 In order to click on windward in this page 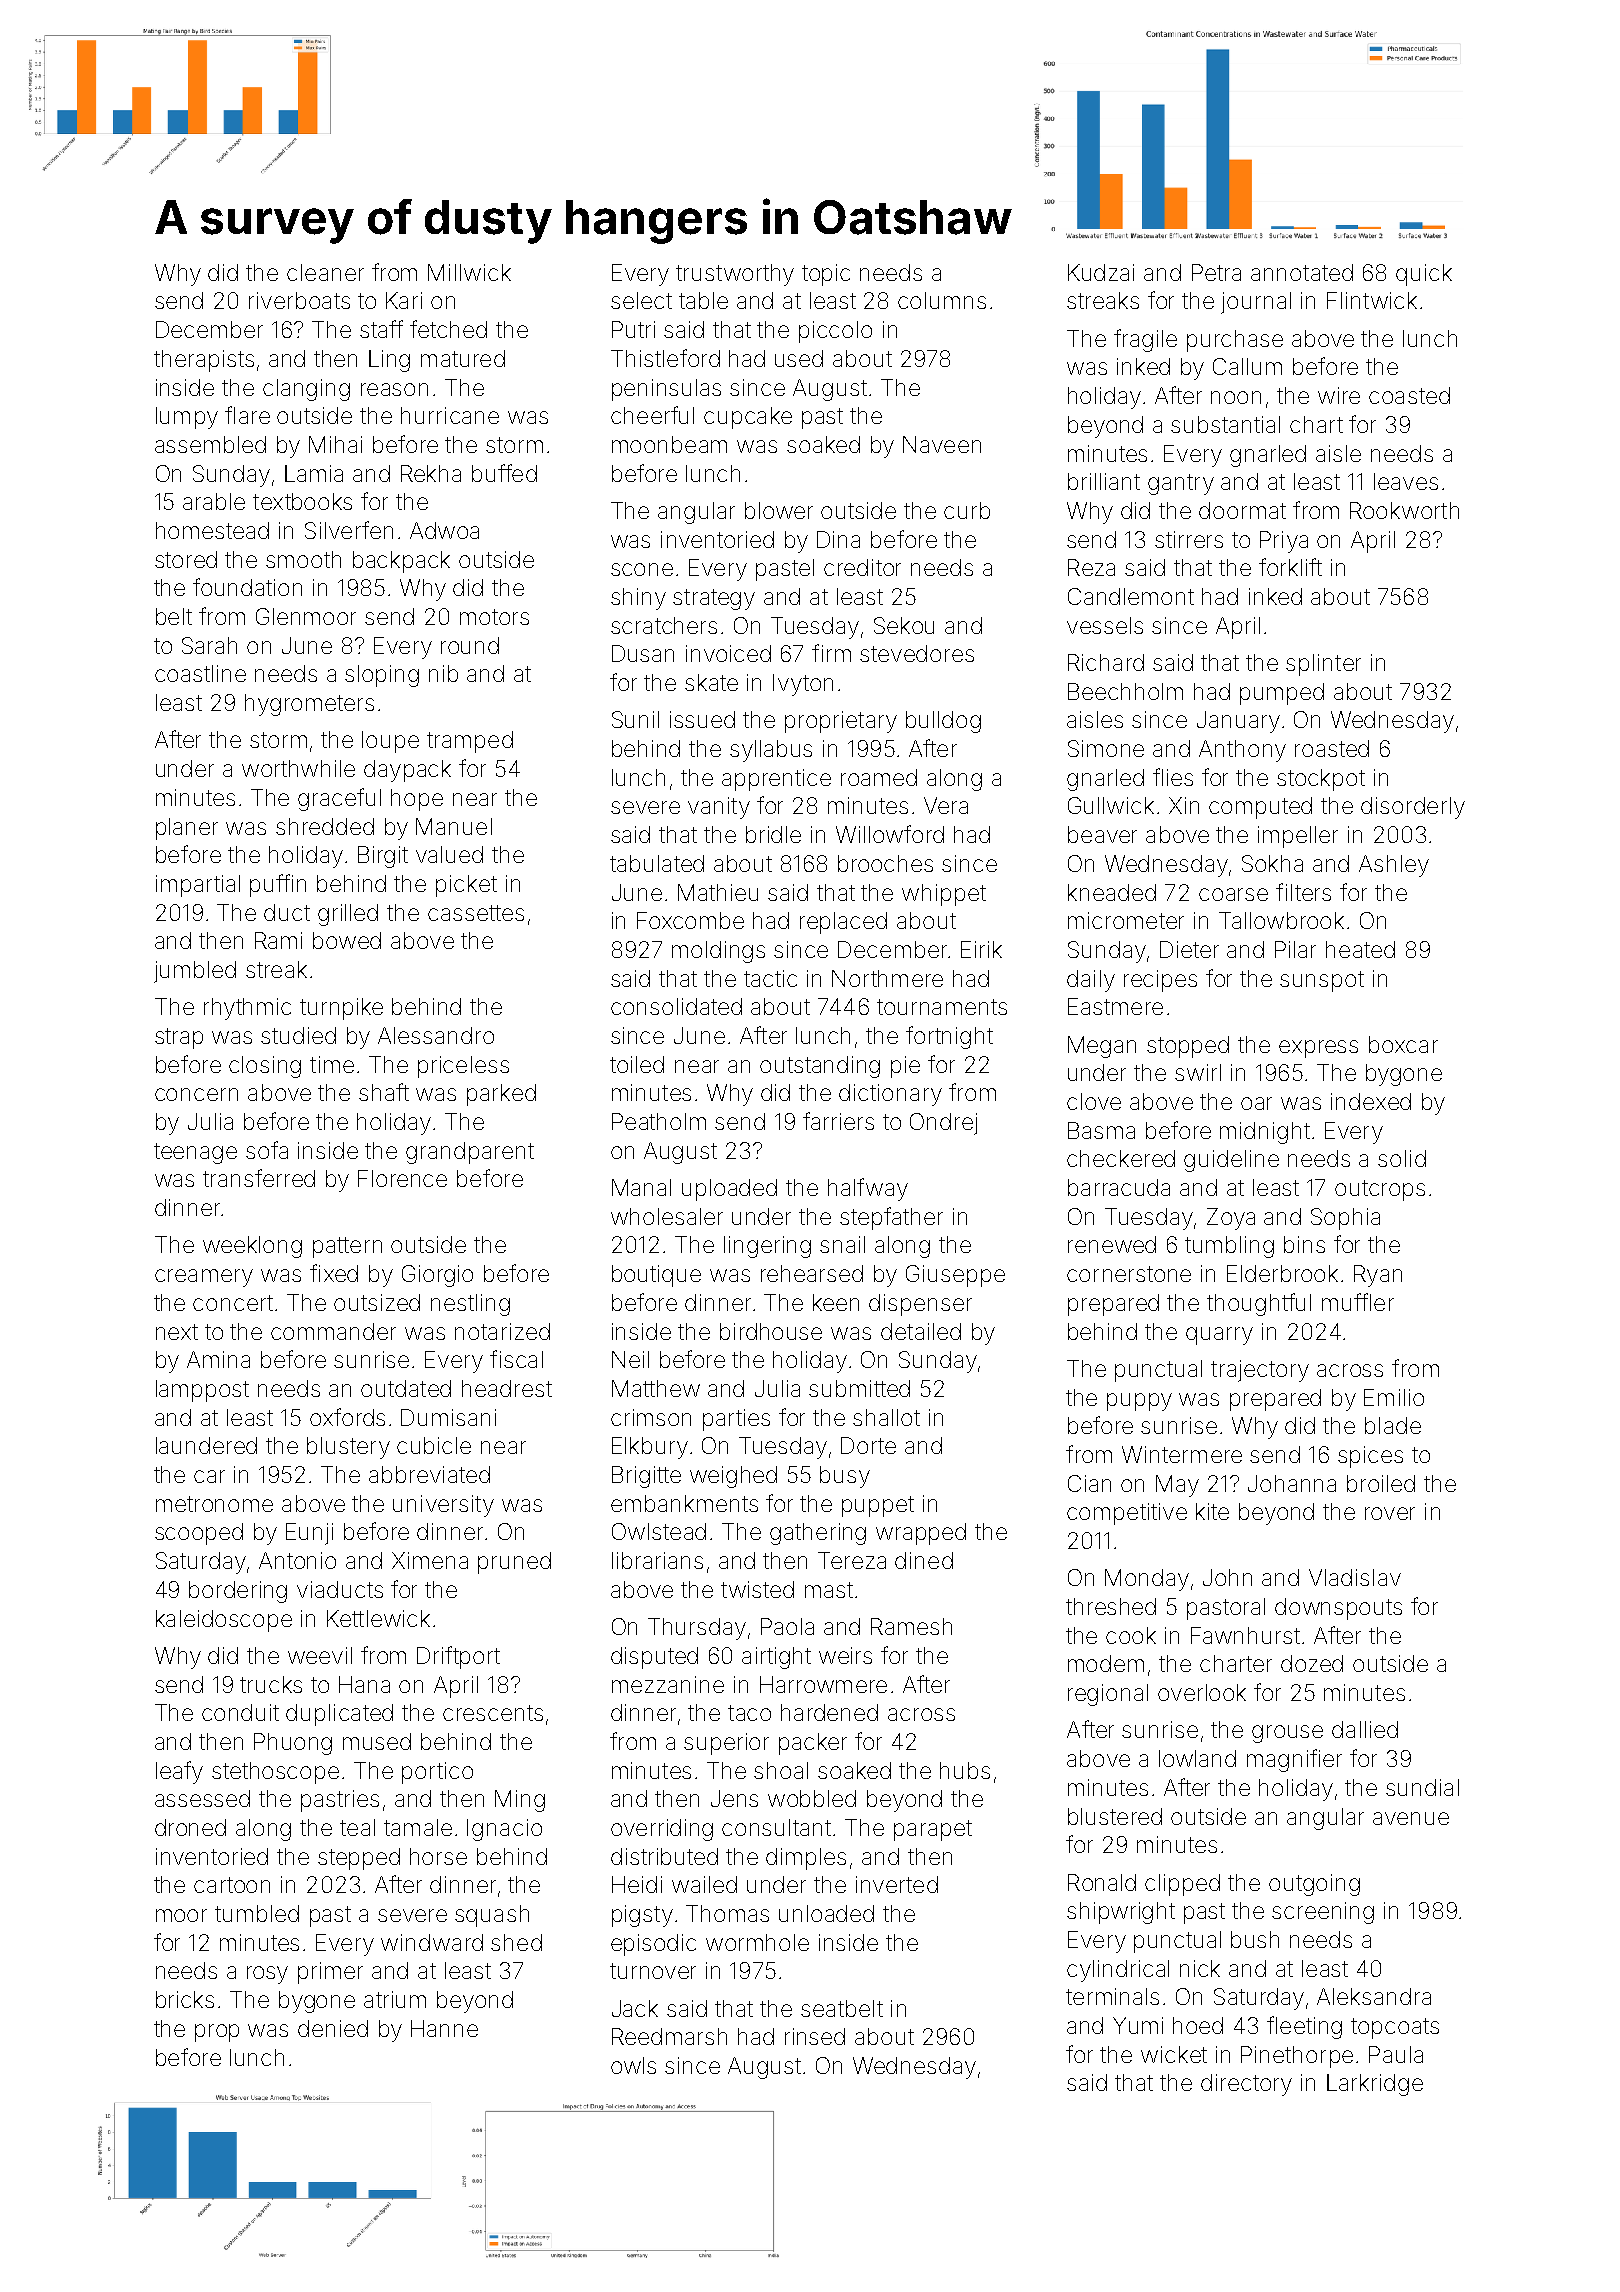, I will do `click(432, 1942)`.
